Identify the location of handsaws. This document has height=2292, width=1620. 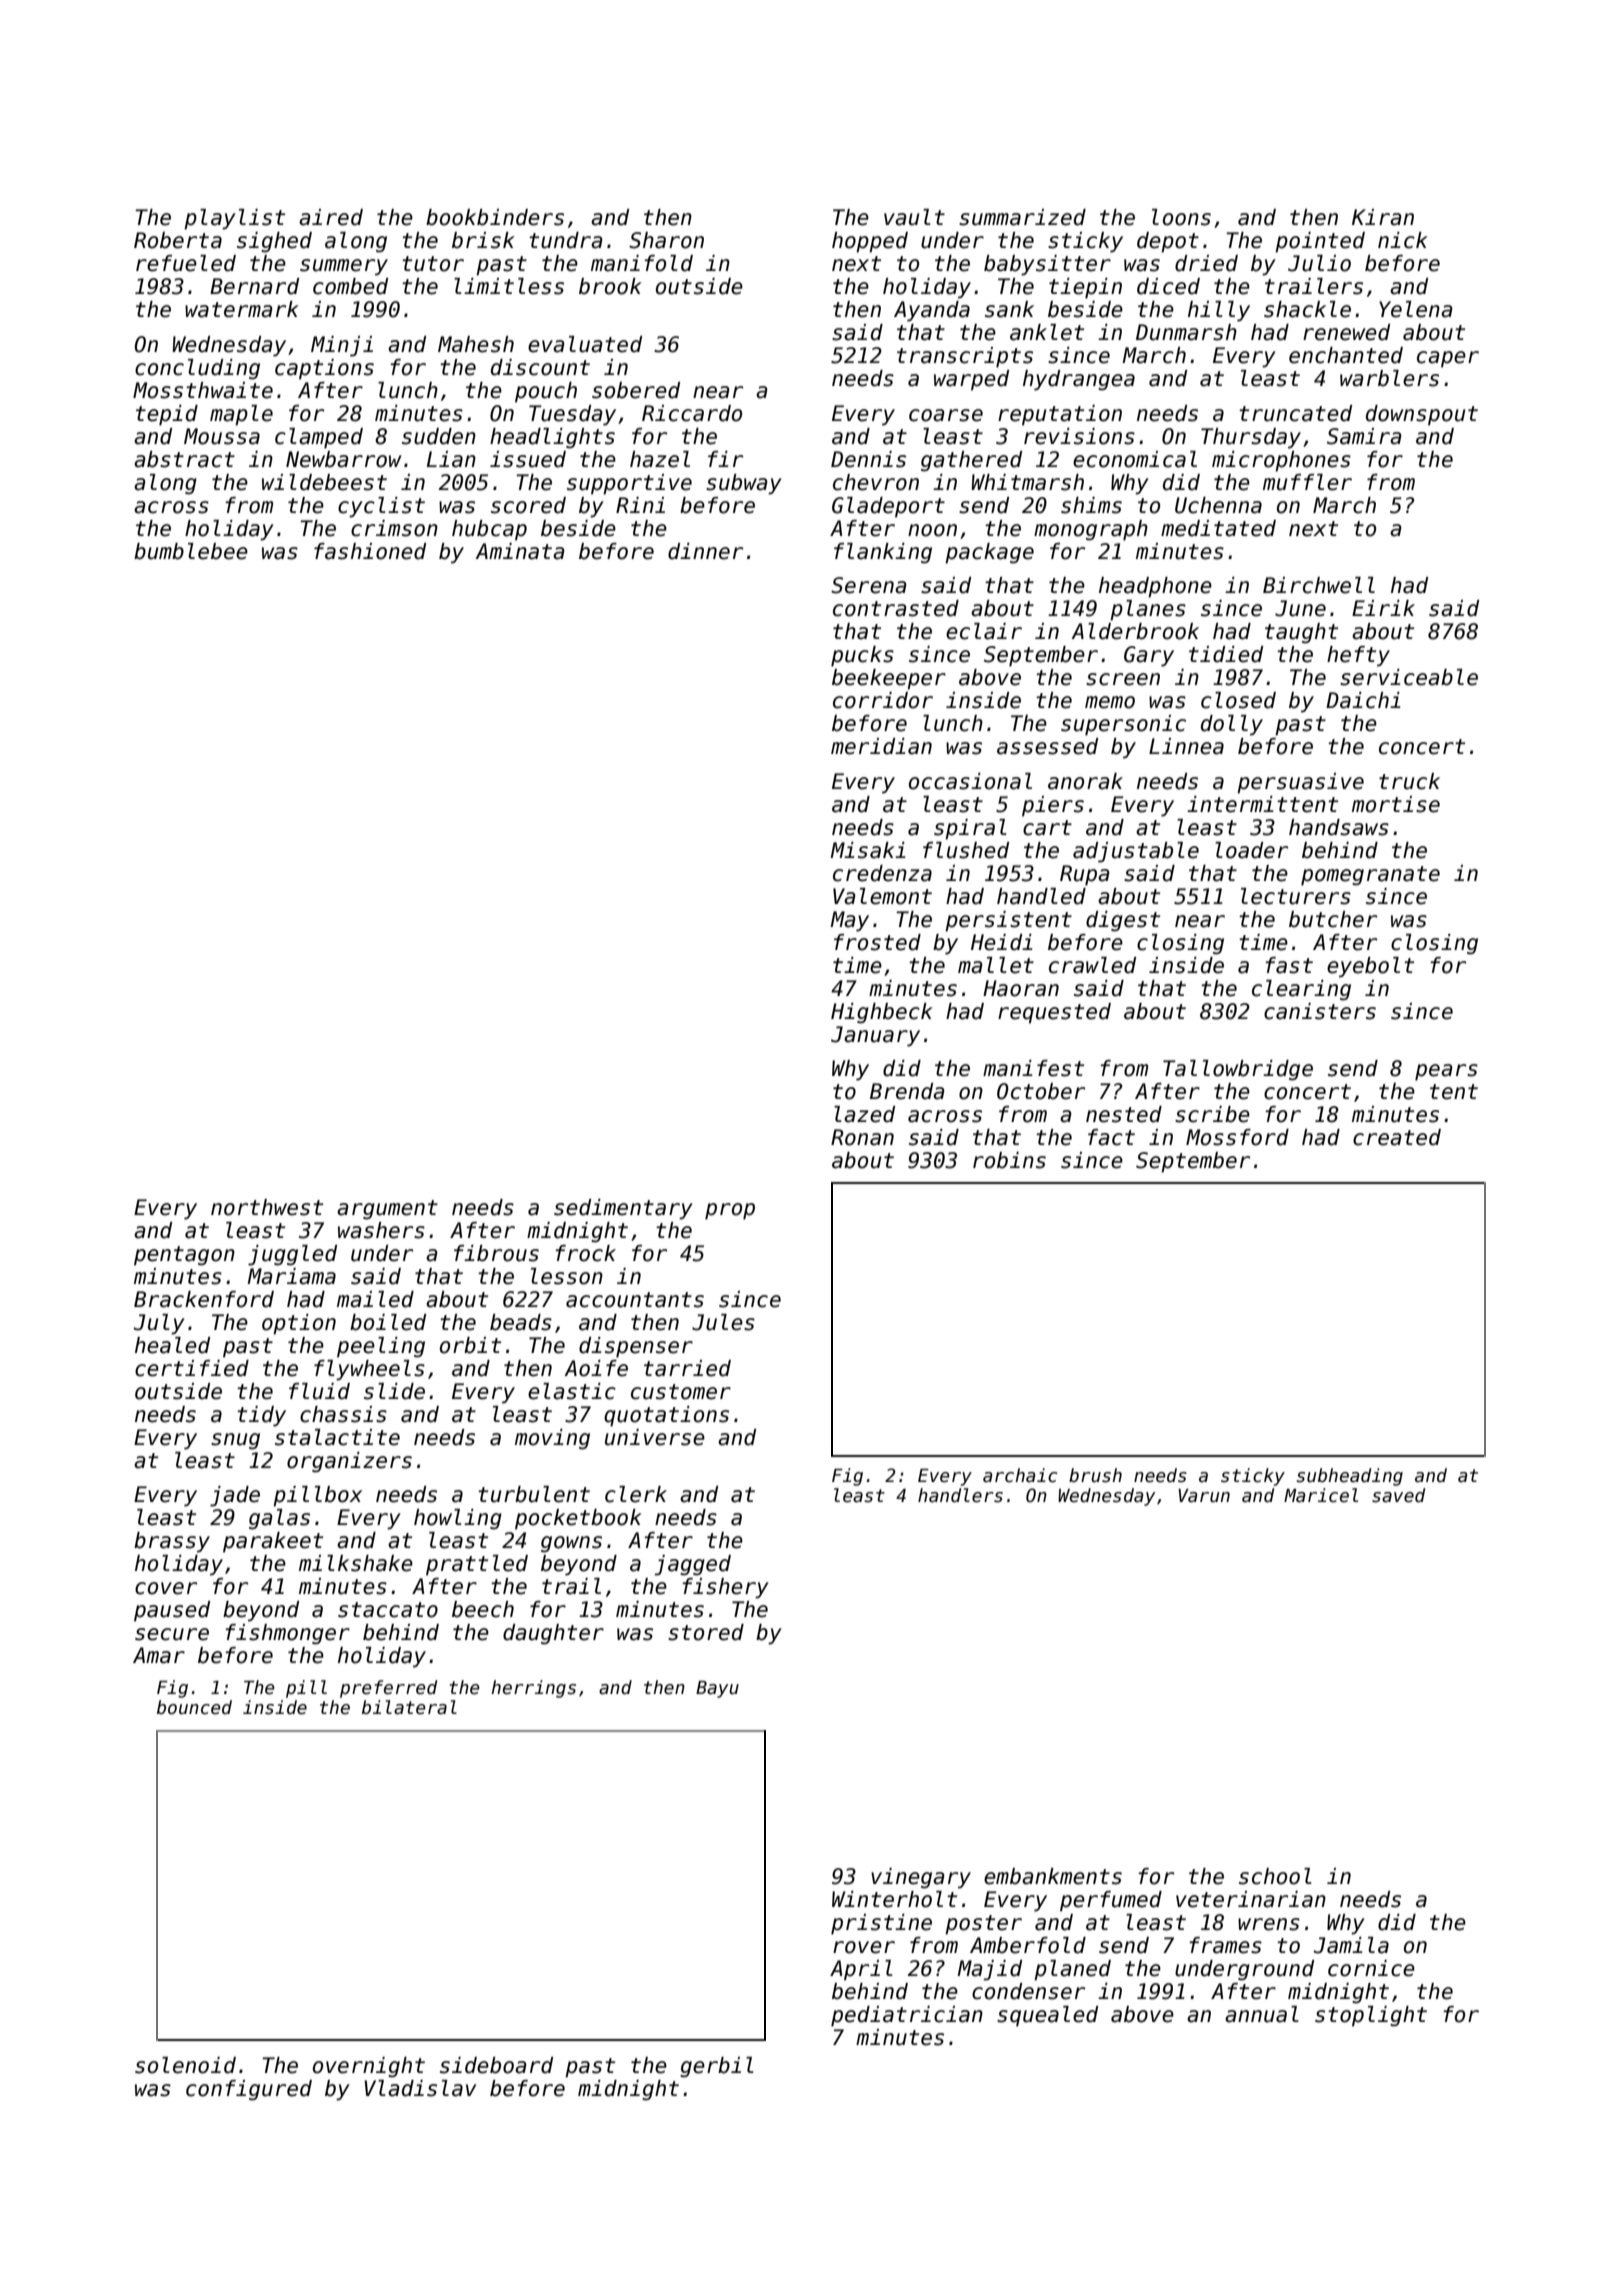
(1339, 827).
